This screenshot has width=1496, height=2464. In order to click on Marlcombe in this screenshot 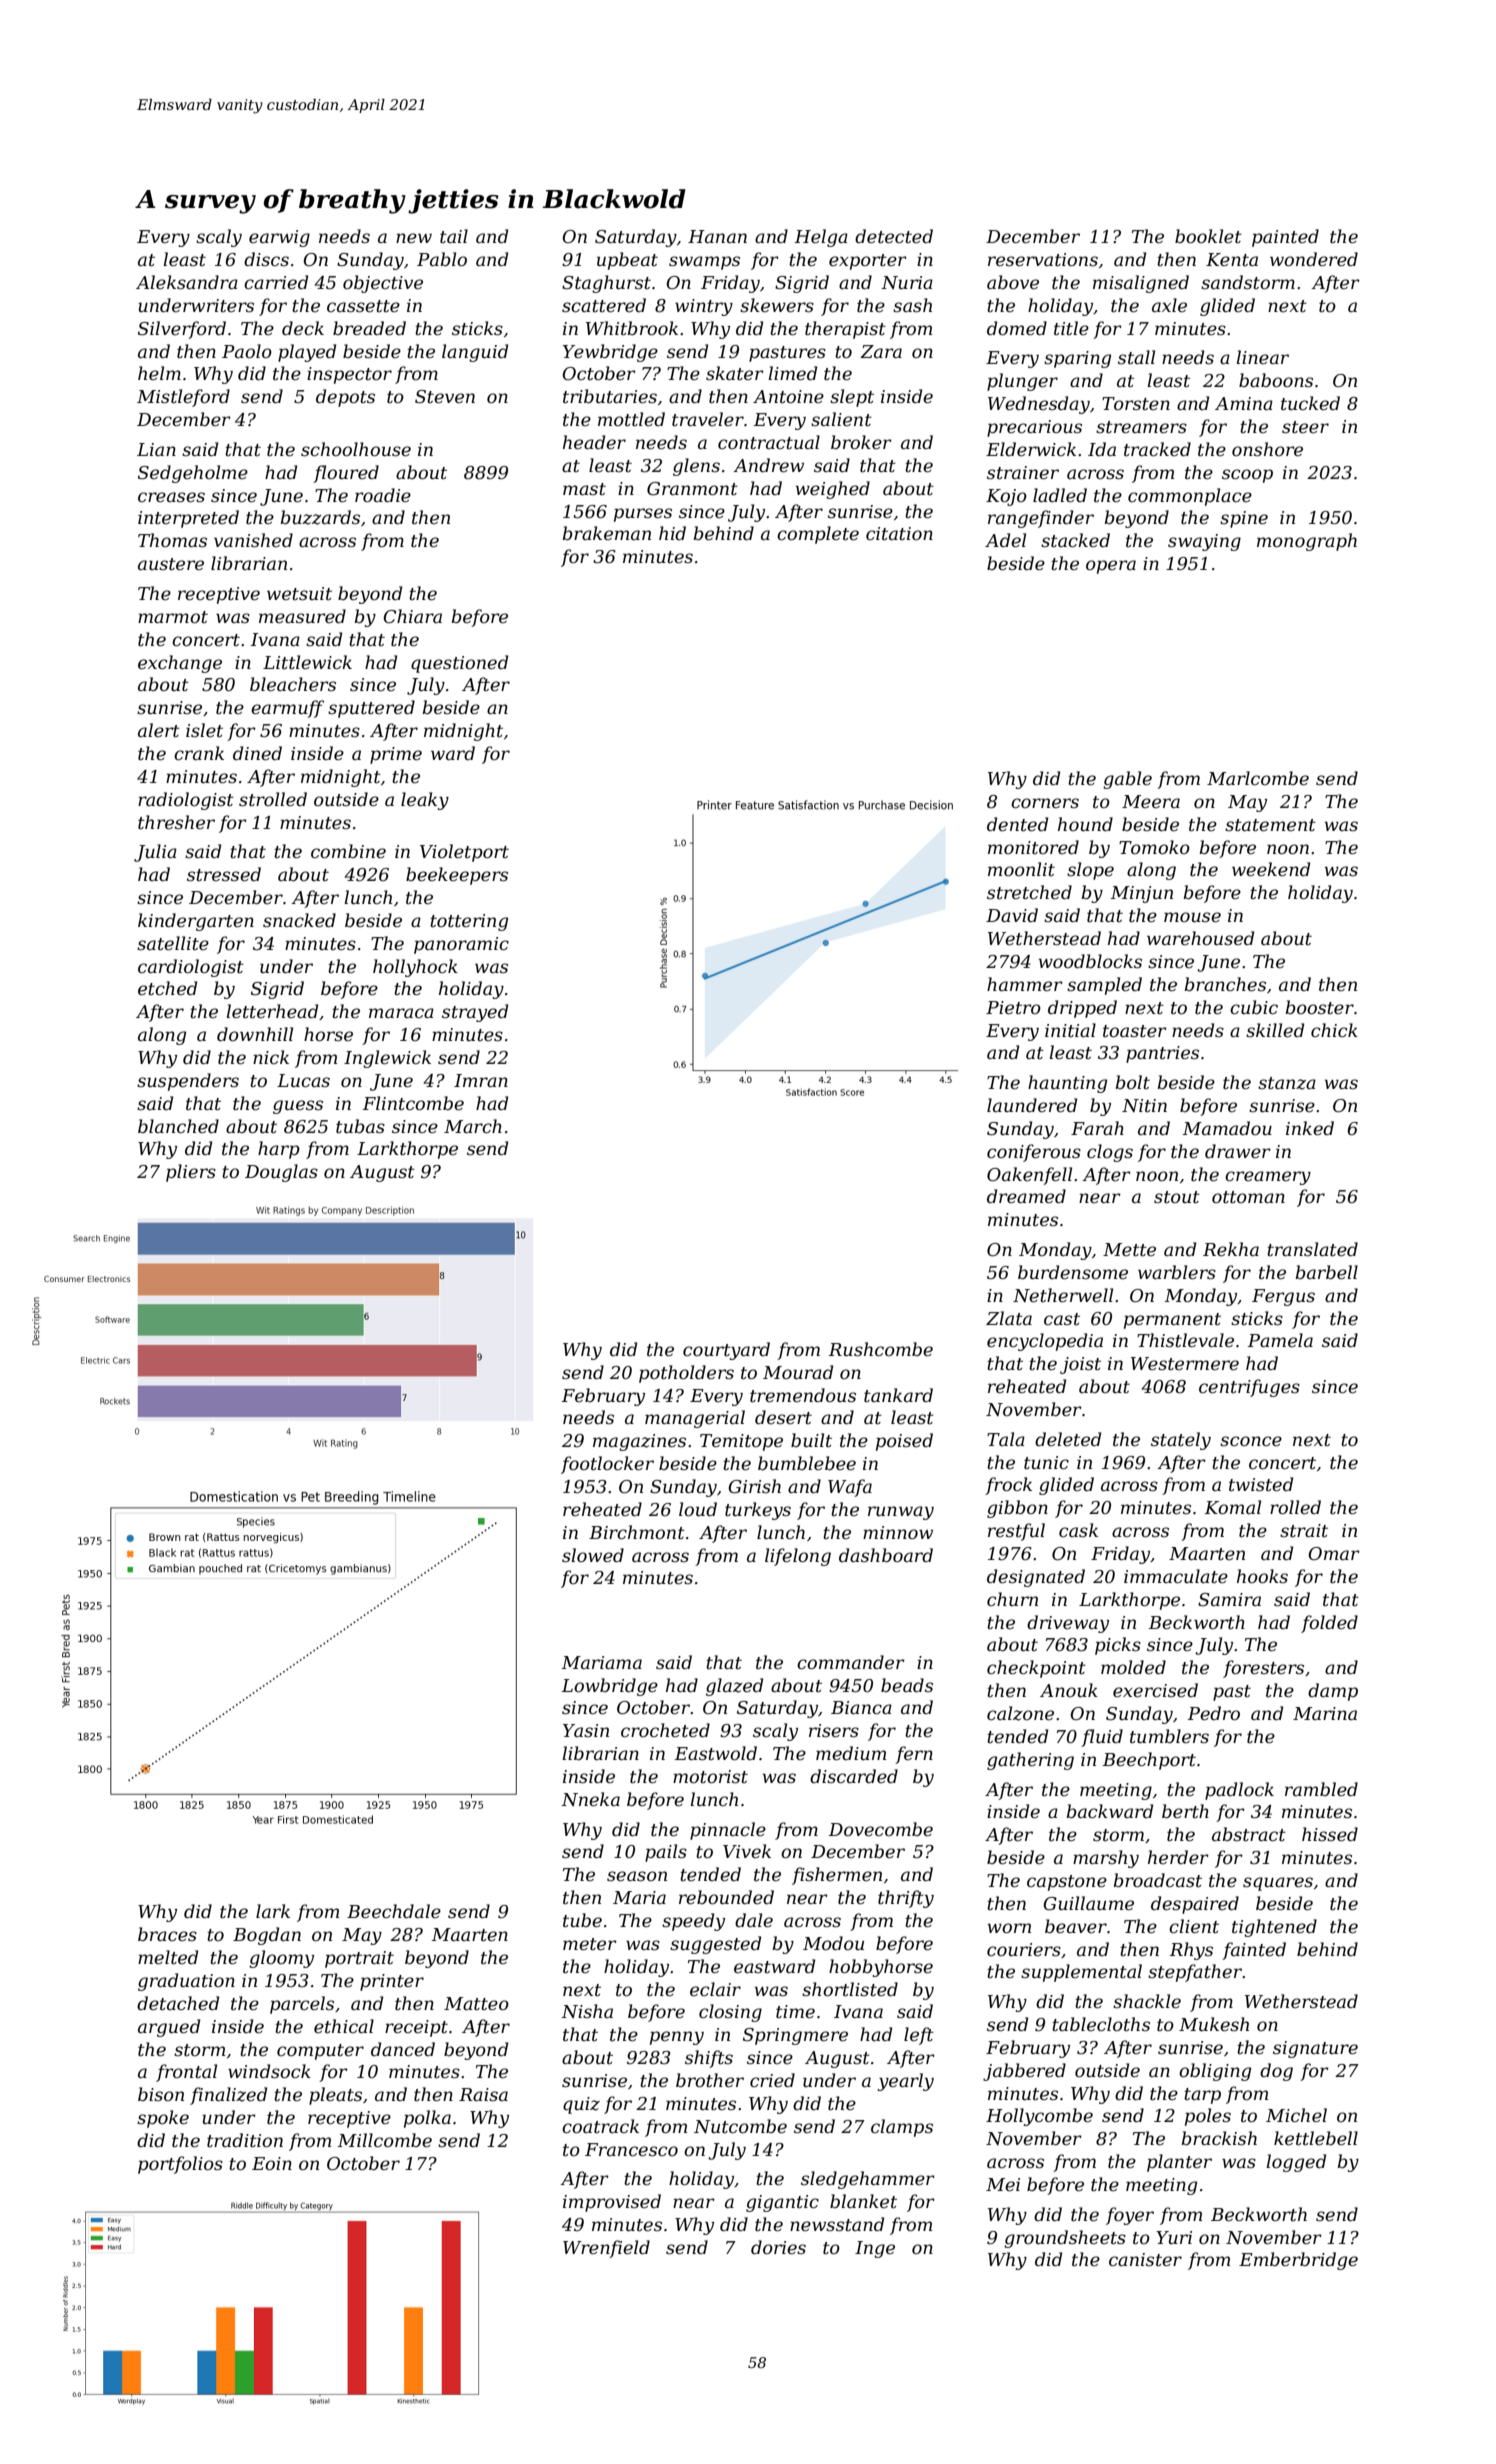, I will do `click(1258, 778)`.
